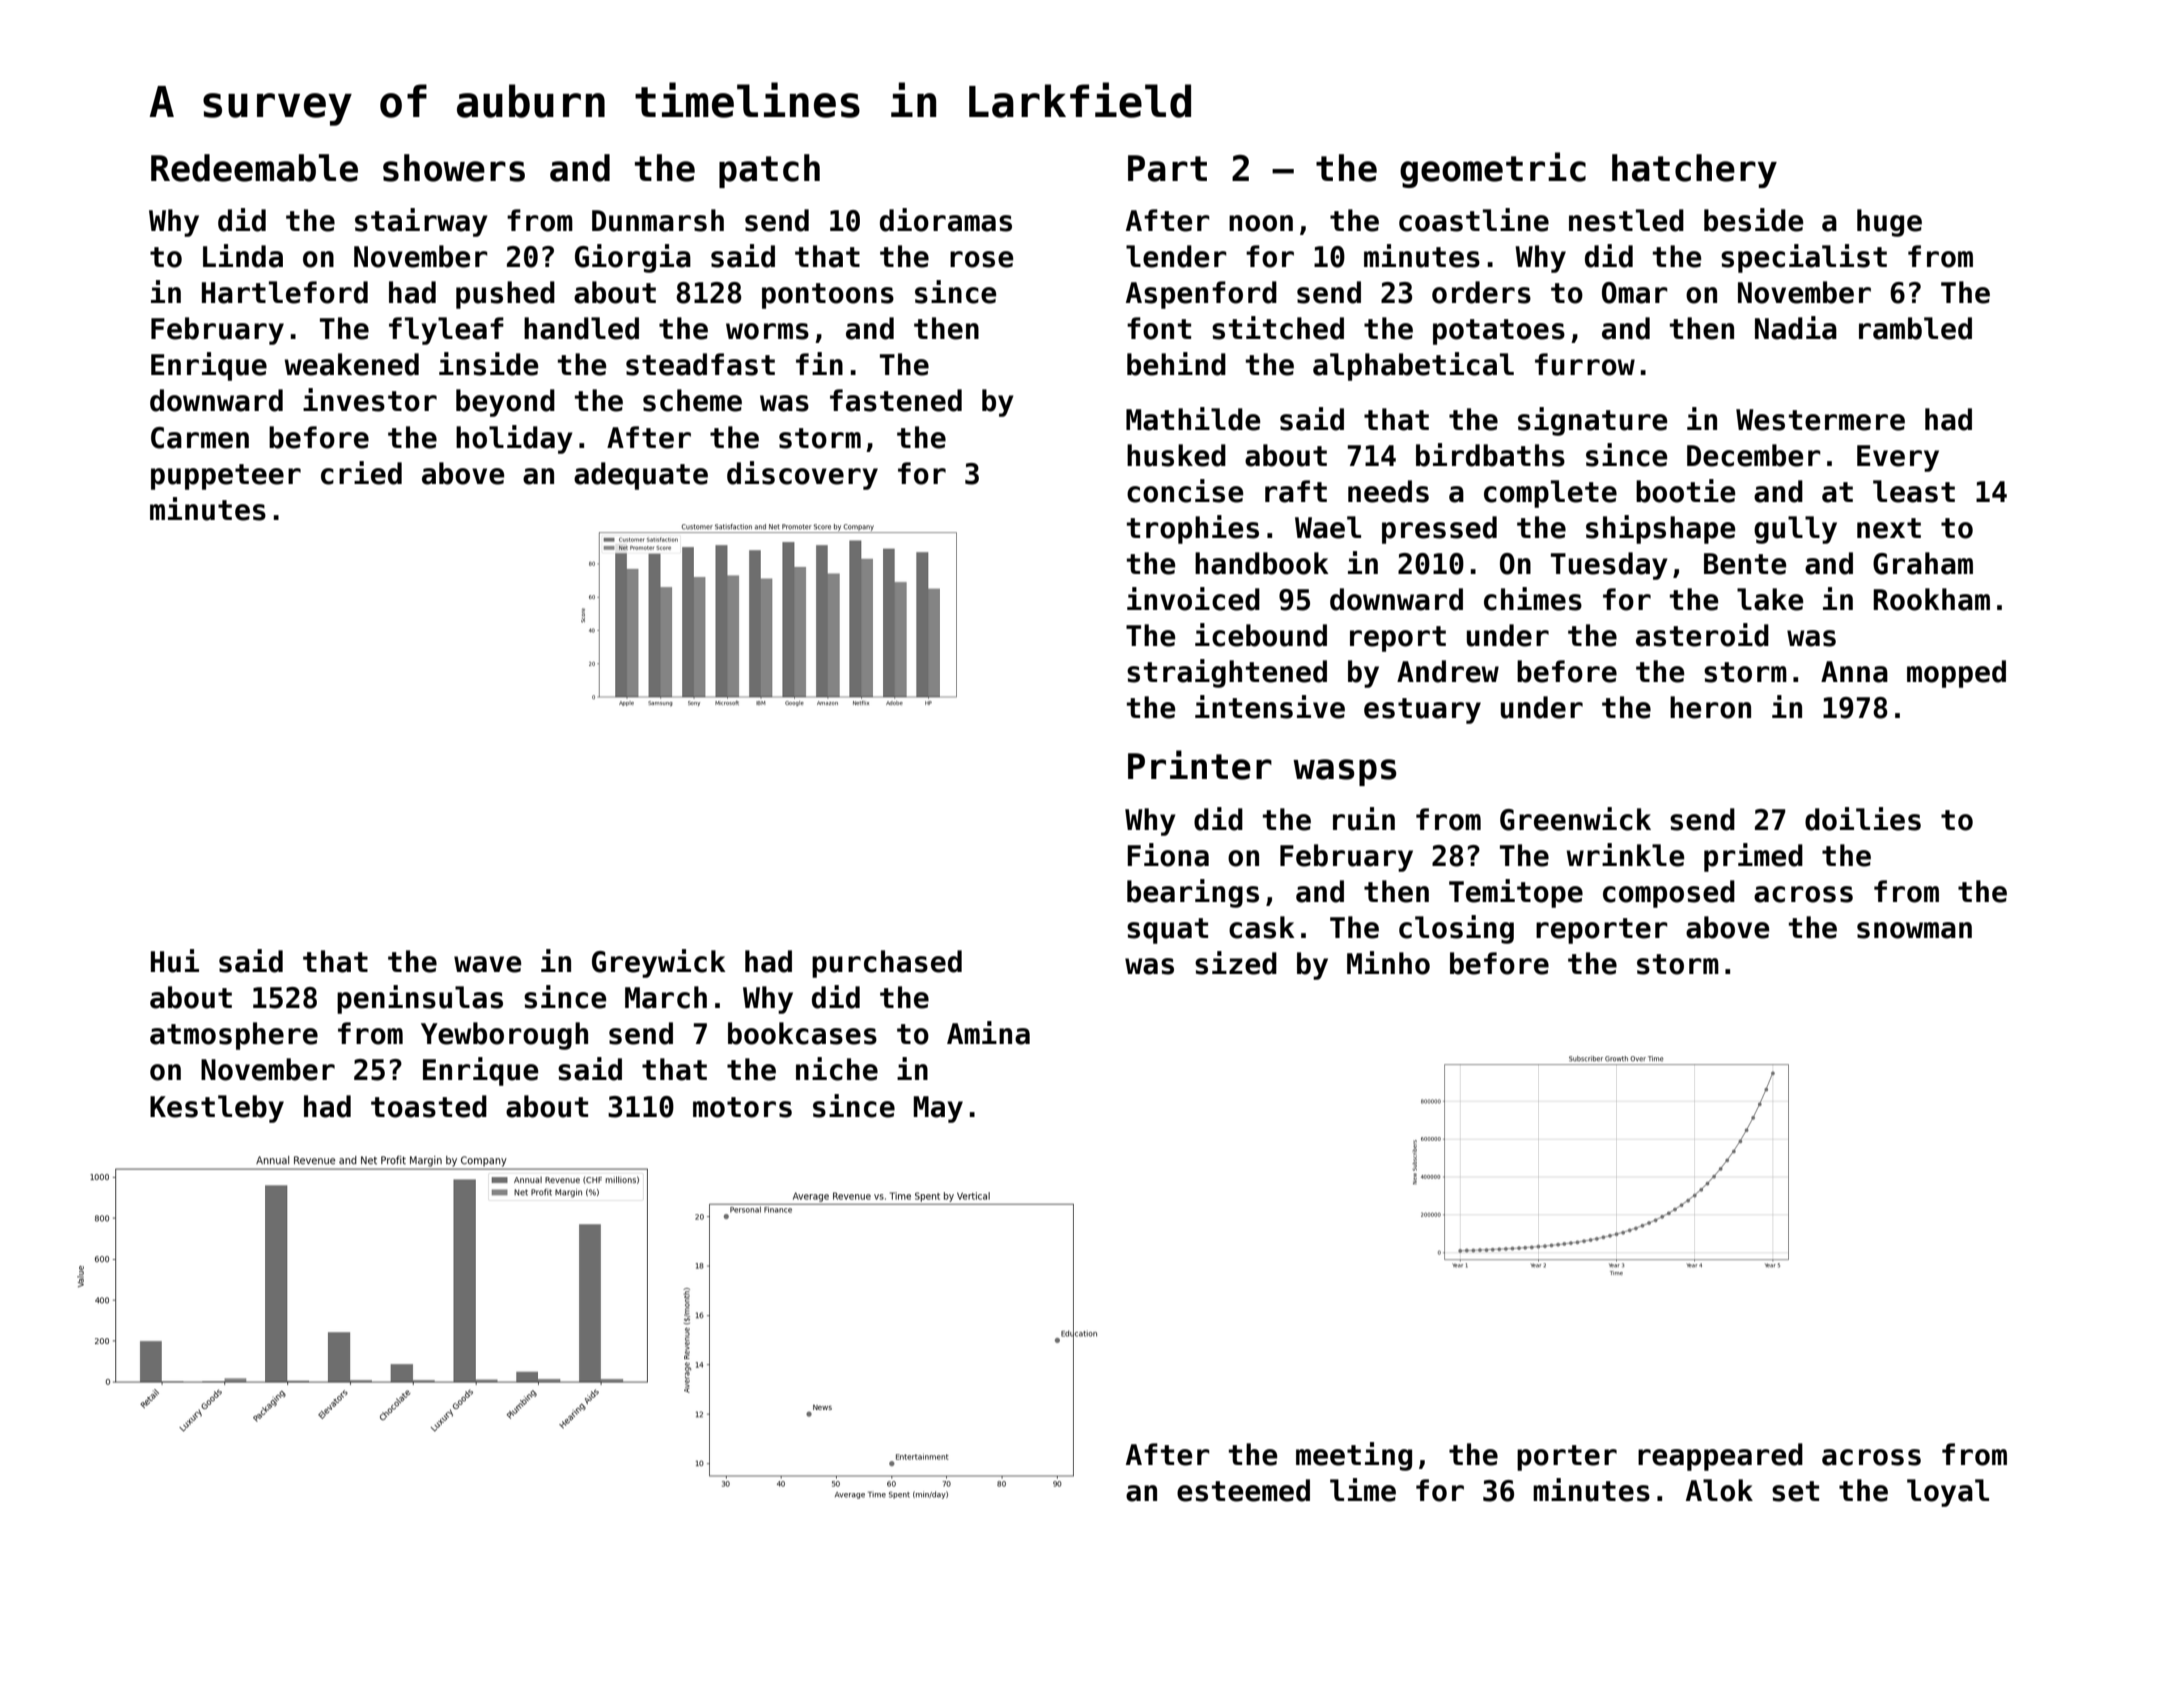 This screenshot has width=2178, height=1683. I want to click on stairway, so click(421, 222).
